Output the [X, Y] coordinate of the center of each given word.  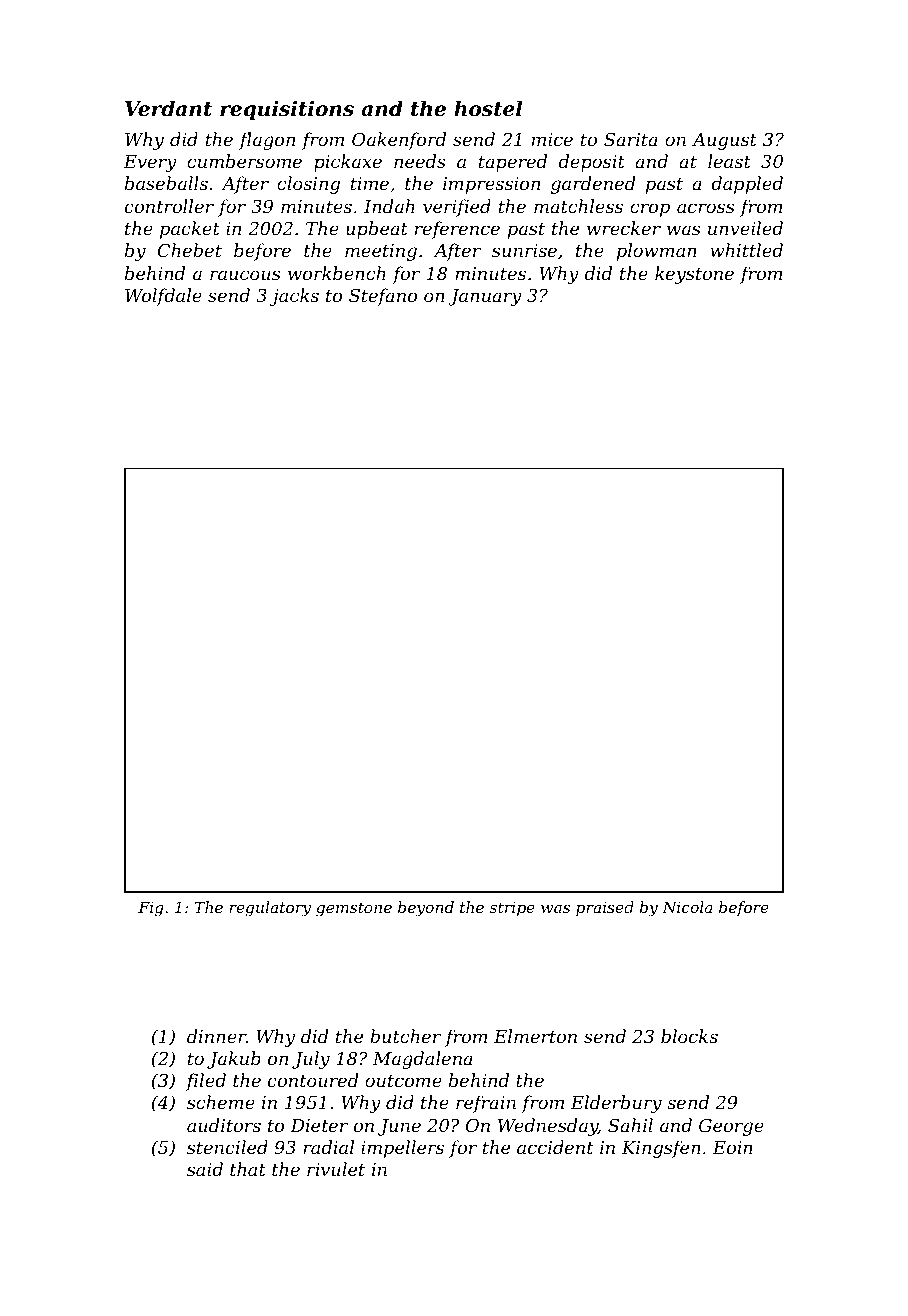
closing [308, 185]
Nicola [687, 907]
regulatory [270, 909]
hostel [488, 108]
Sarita [631, 139]
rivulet [336, 1169]
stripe [512, 908]
